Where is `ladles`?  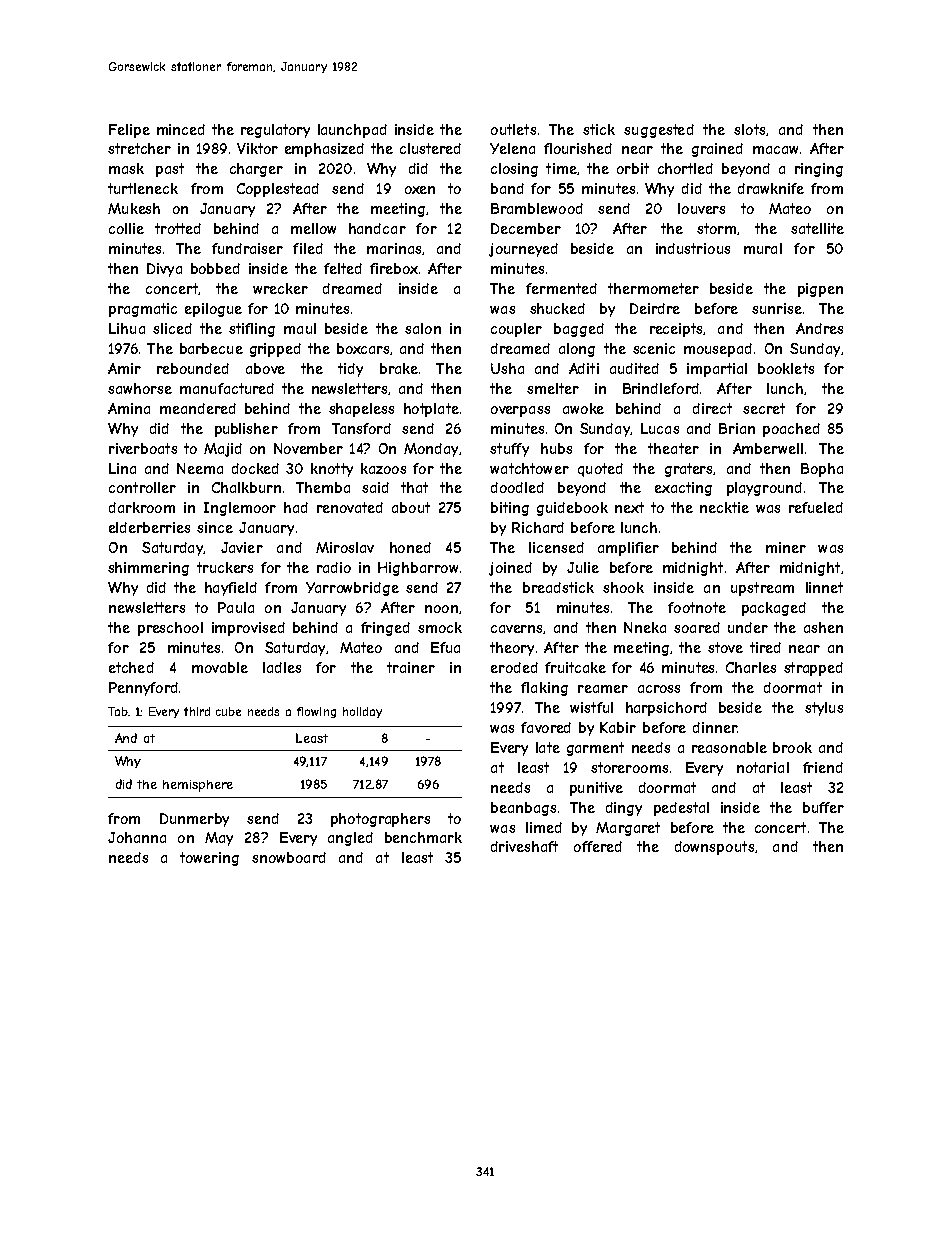 ladles is located at coordinates (282, 667).
